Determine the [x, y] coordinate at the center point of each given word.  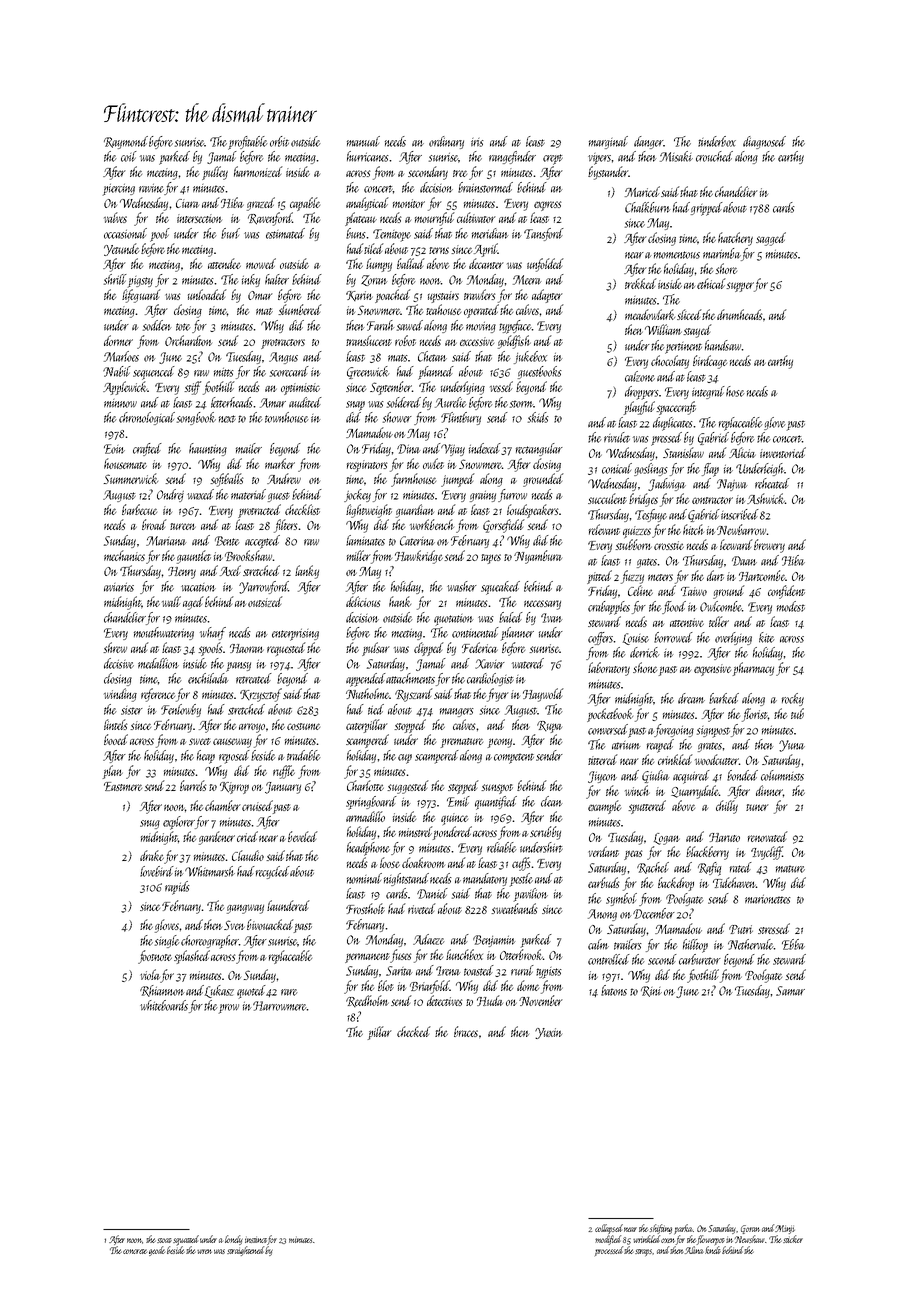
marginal [608, 142]
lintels [116, 724]
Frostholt [365, 908]
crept [553, 159]
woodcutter [717, 759]
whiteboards [164, 1005]
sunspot [497, 789]
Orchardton [188, 340]
